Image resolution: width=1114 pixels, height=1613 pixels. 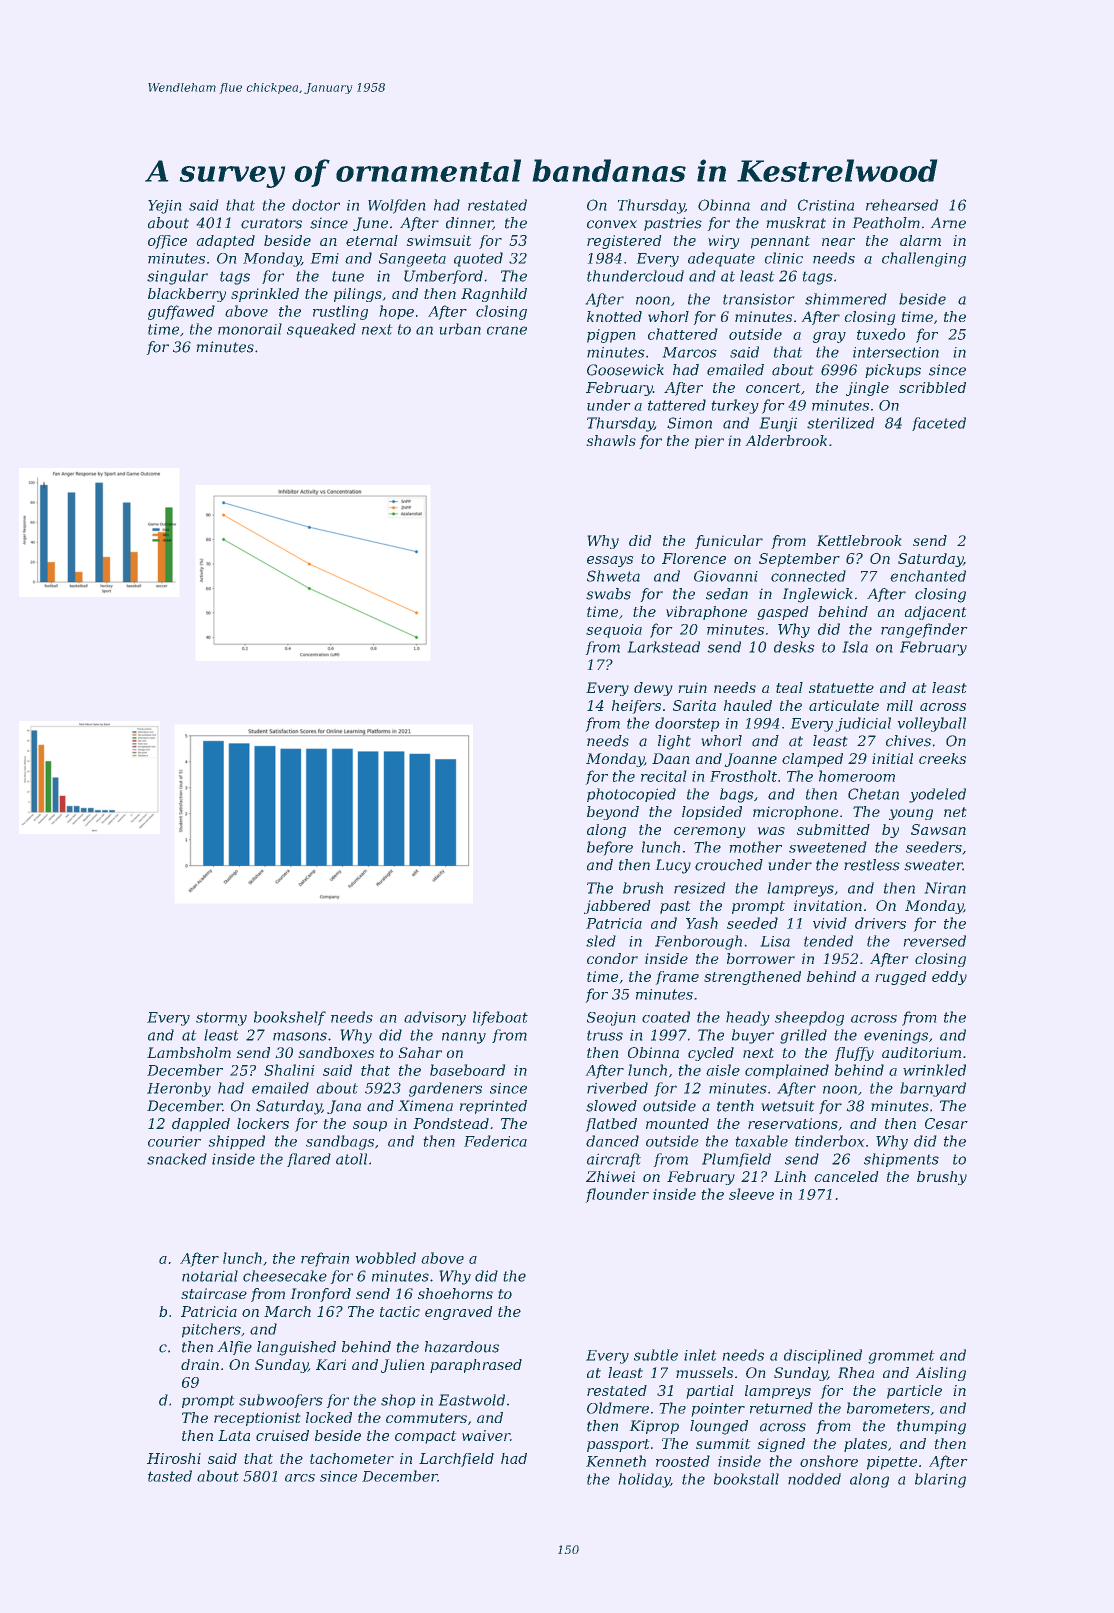 What do you see at coordinates (644, 1480) in the screenshot?
I see `holiday` at bounding box center [644, 1480].
